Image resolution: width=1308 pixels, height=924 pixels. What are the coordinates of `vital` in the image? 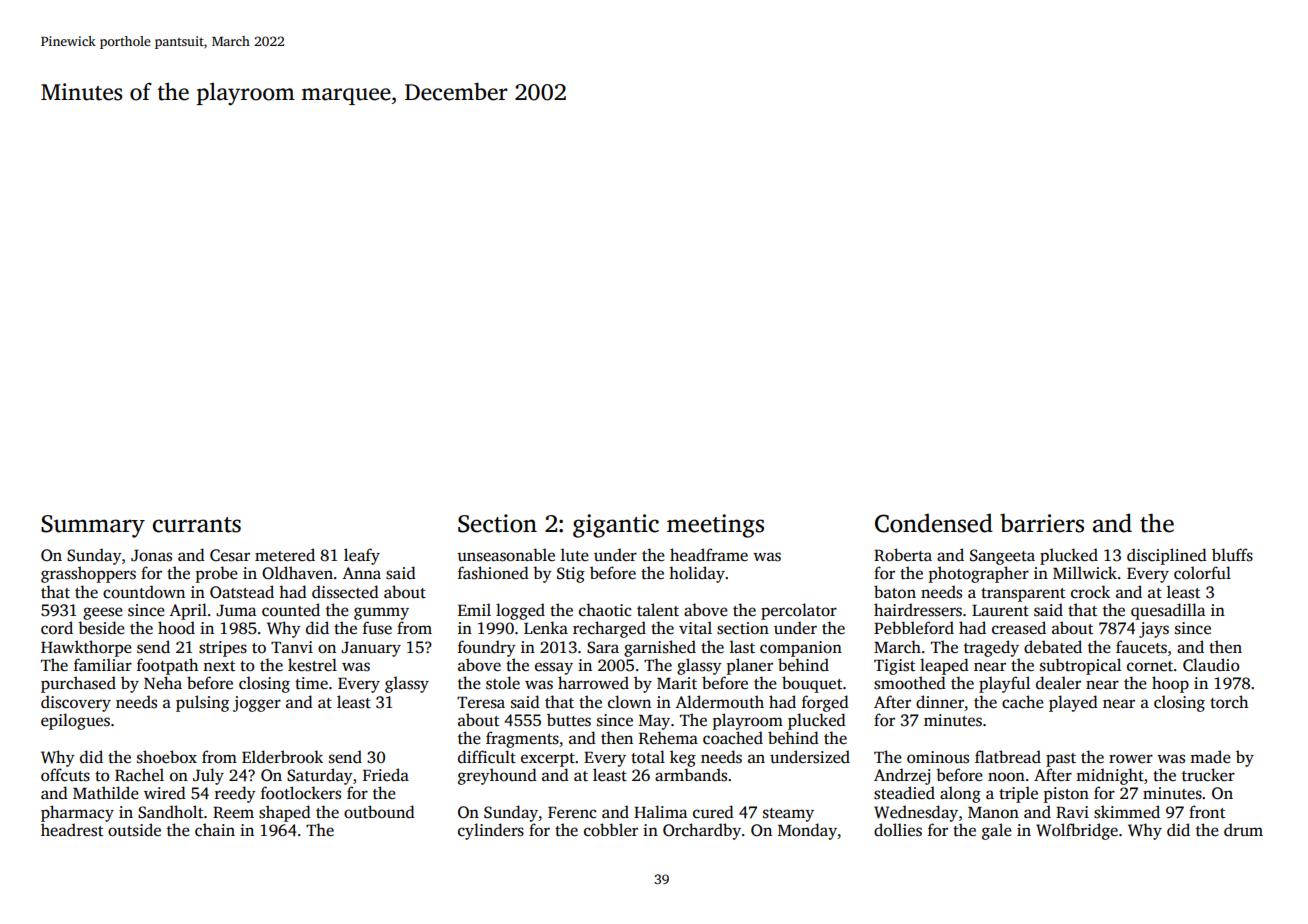 It's located at (695, 627).
